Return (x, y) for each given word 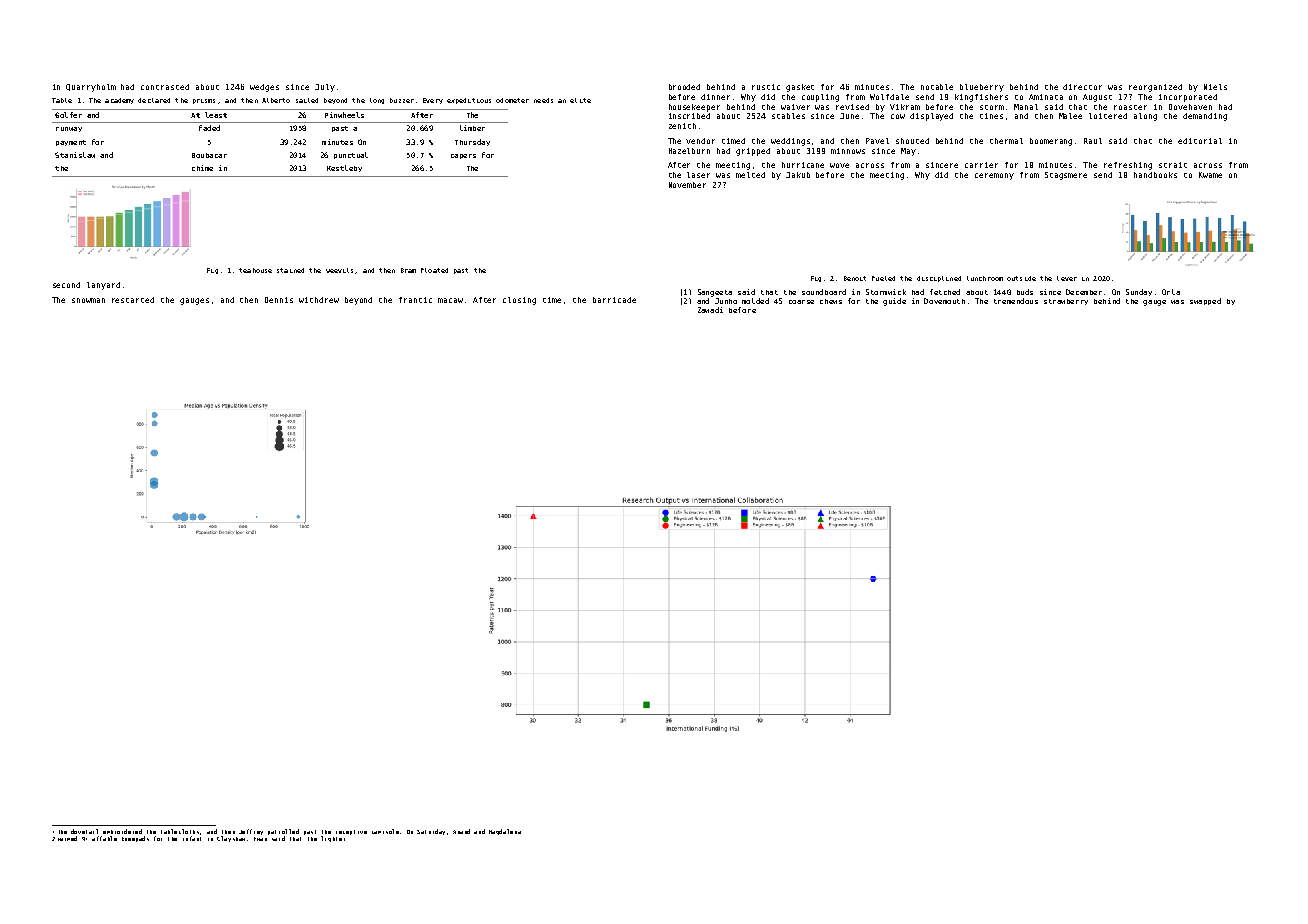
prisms (204, 101)
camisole (386, 831)
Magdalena (505, 832)
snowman (88, 300)
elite (580, 100)
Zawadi (710, 310)
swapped (1205, 301)
